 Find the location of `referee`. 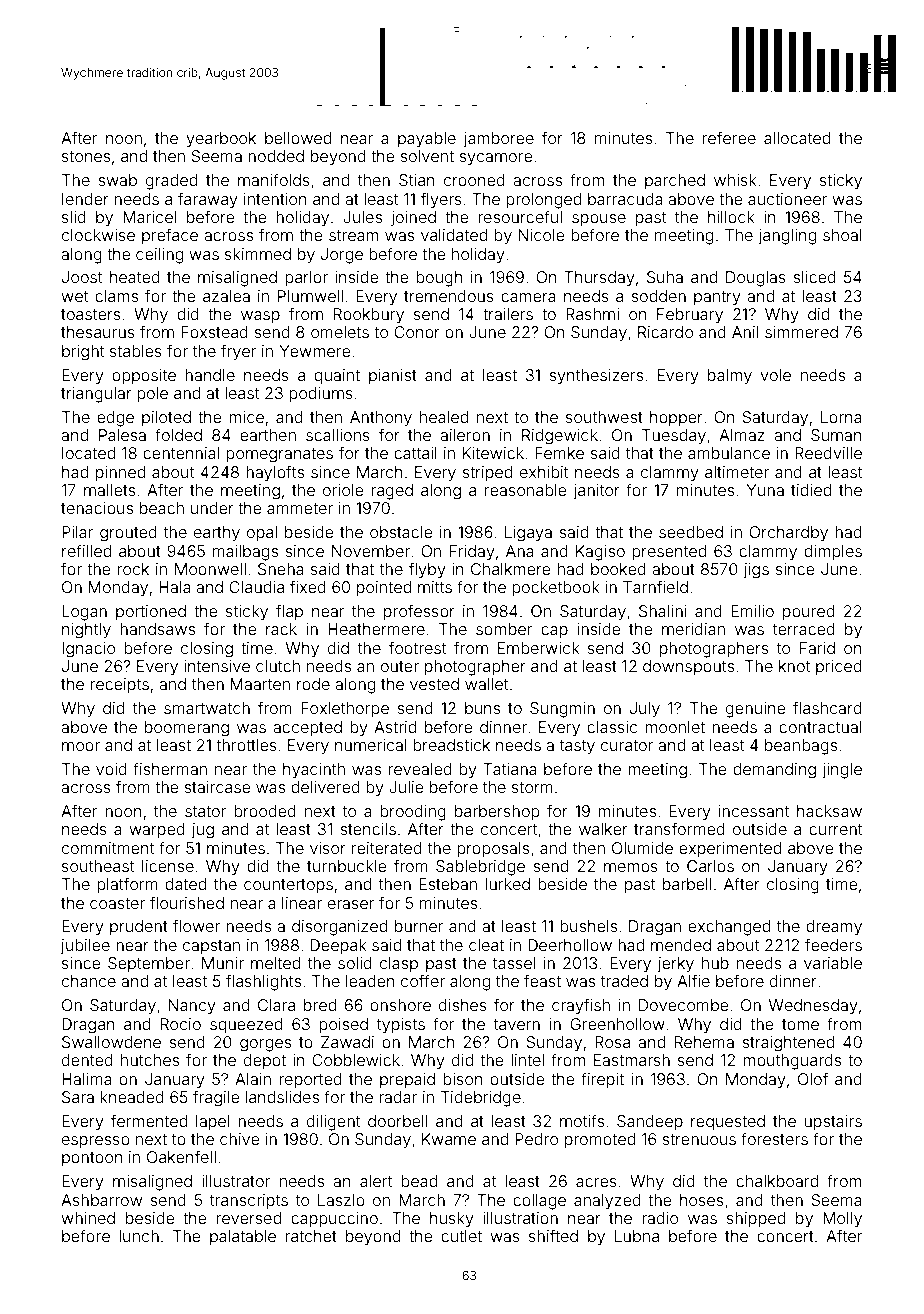

referee is located at coordinates (729, 137).
